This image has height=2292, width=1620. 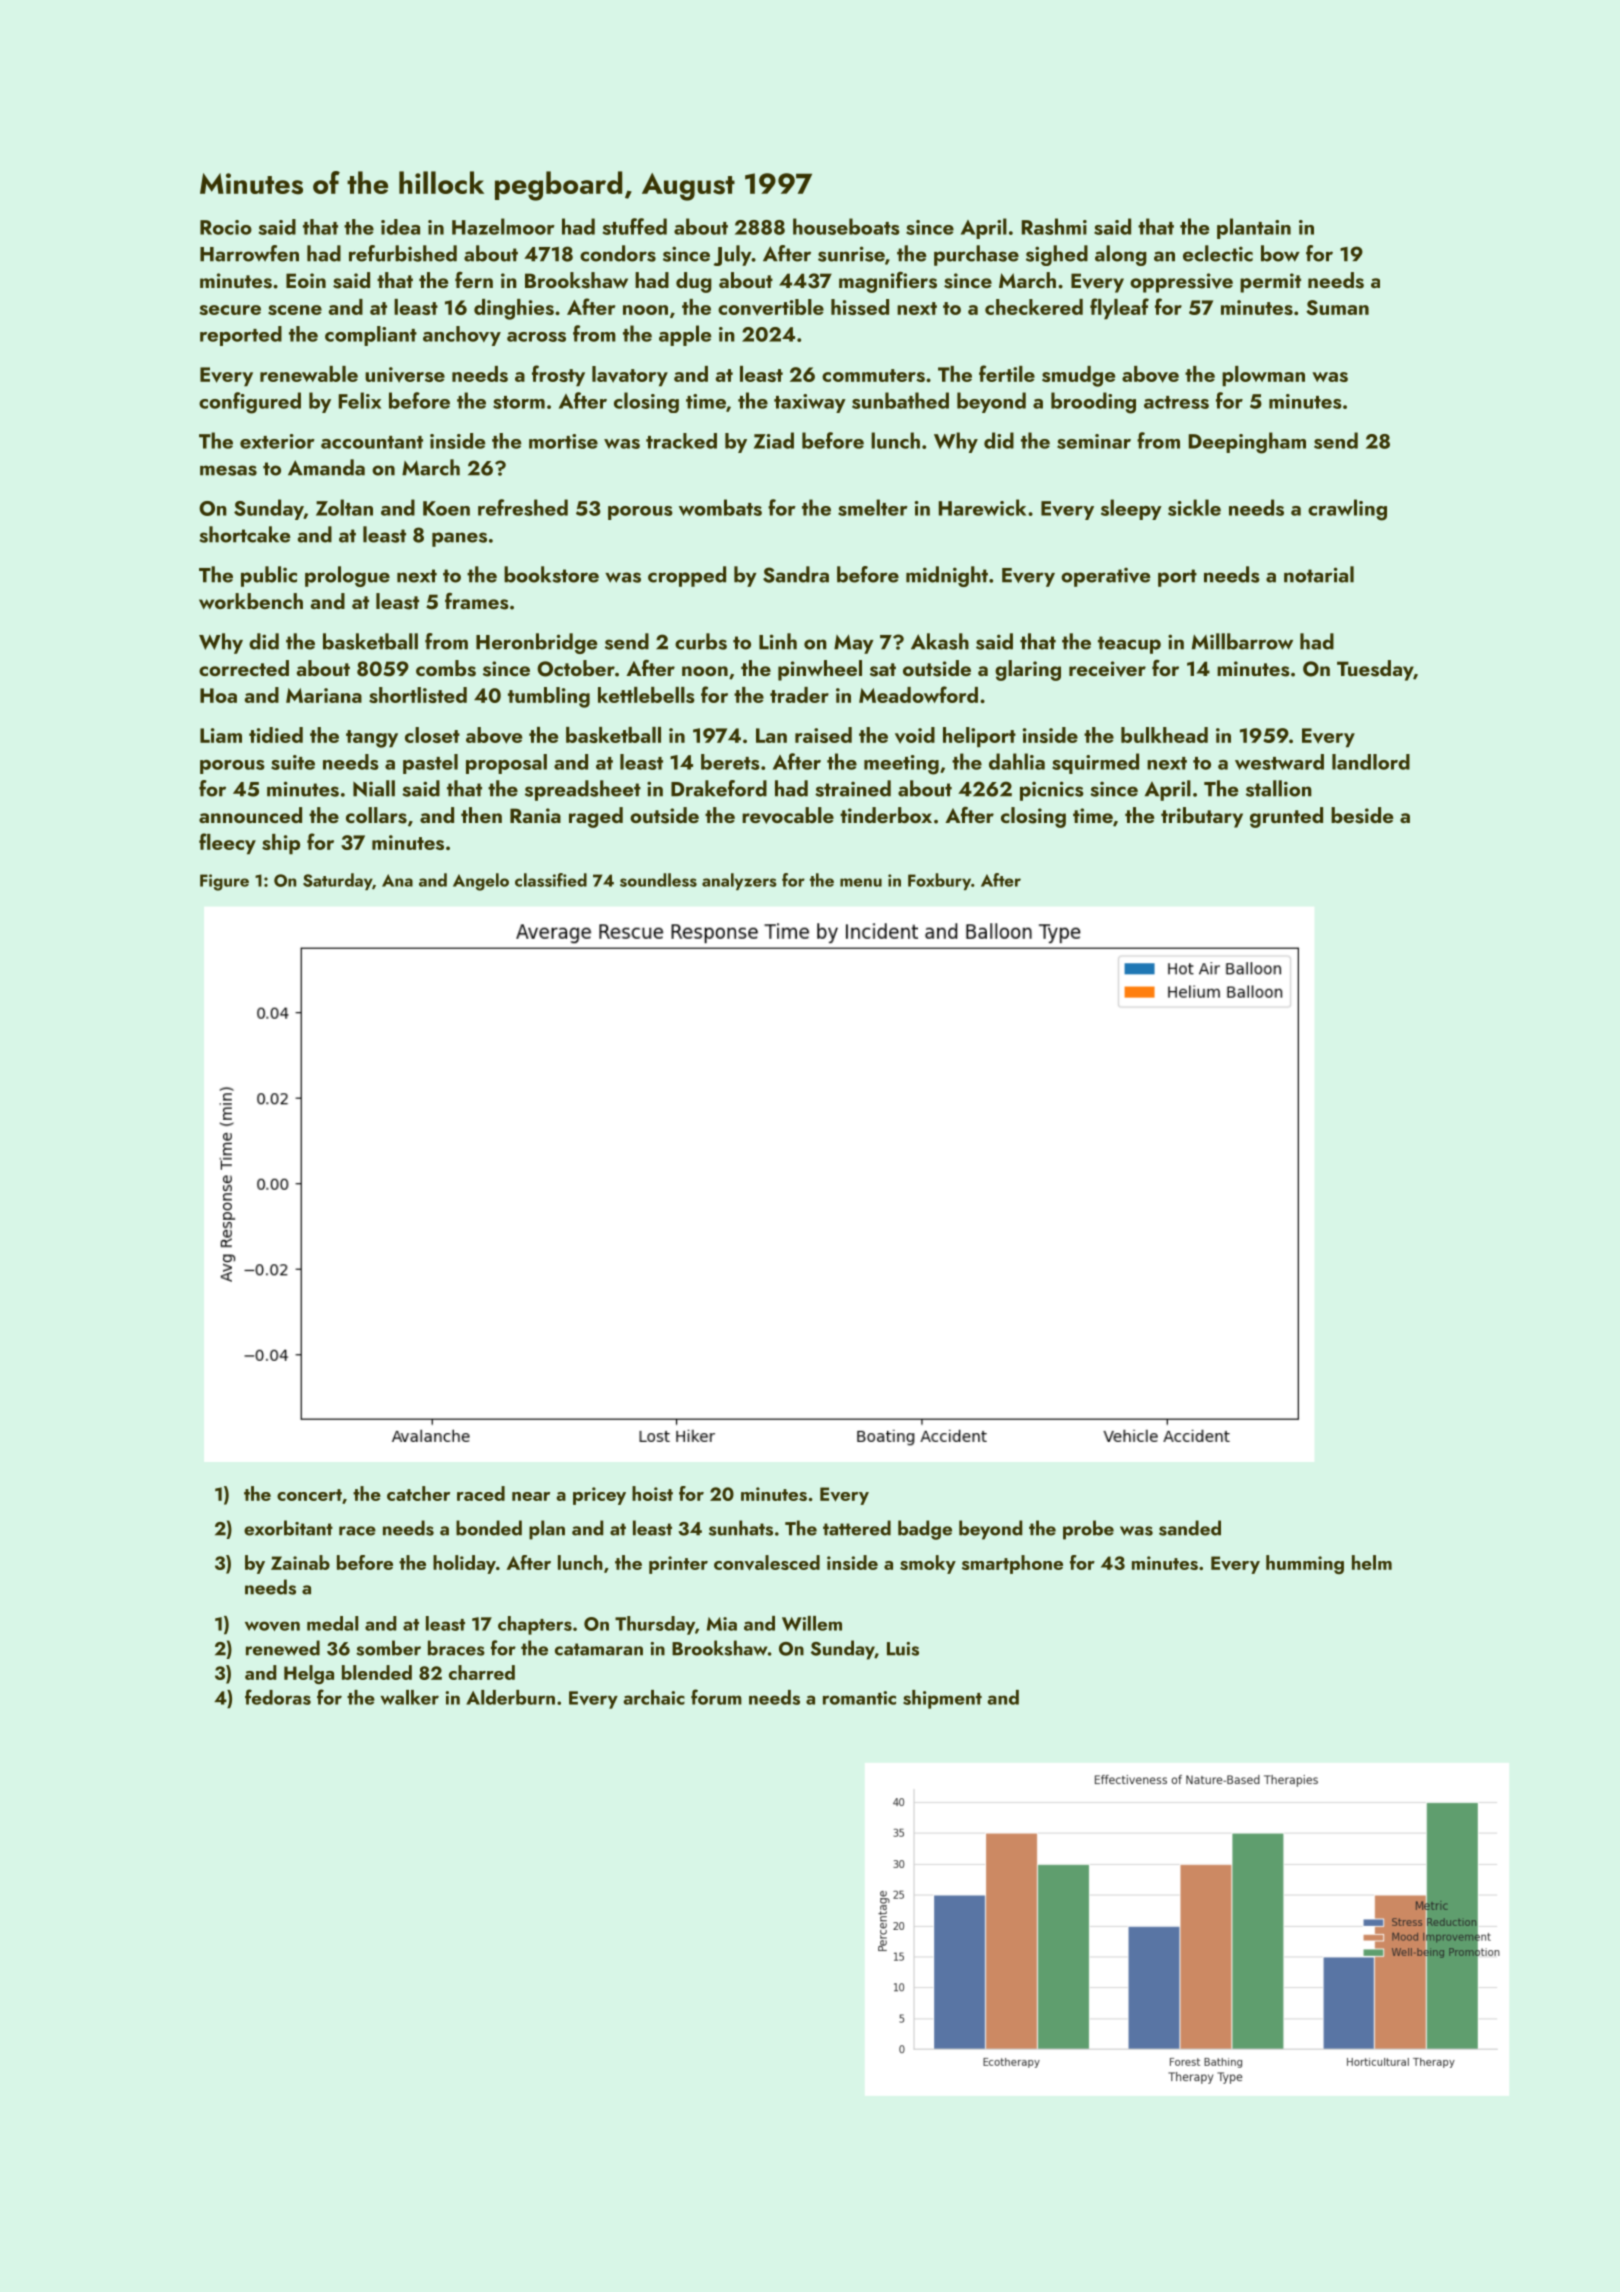 What do you see at coordinates (846, 226) in the image?
I see `houseboats` at bounding box center [846, 226].
